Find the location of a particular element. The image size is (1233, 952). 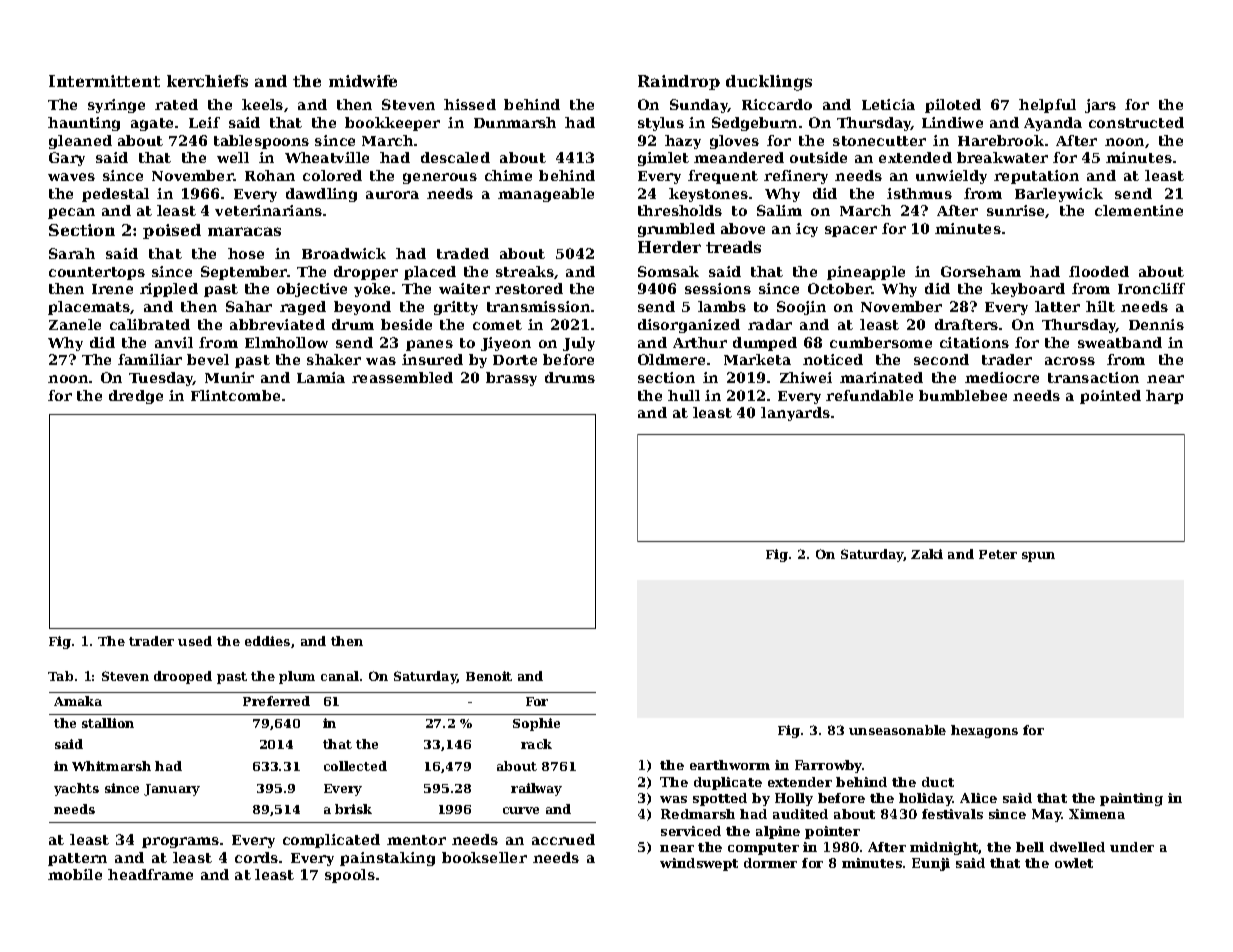

Sophie is located at coordinates (536, 724).
